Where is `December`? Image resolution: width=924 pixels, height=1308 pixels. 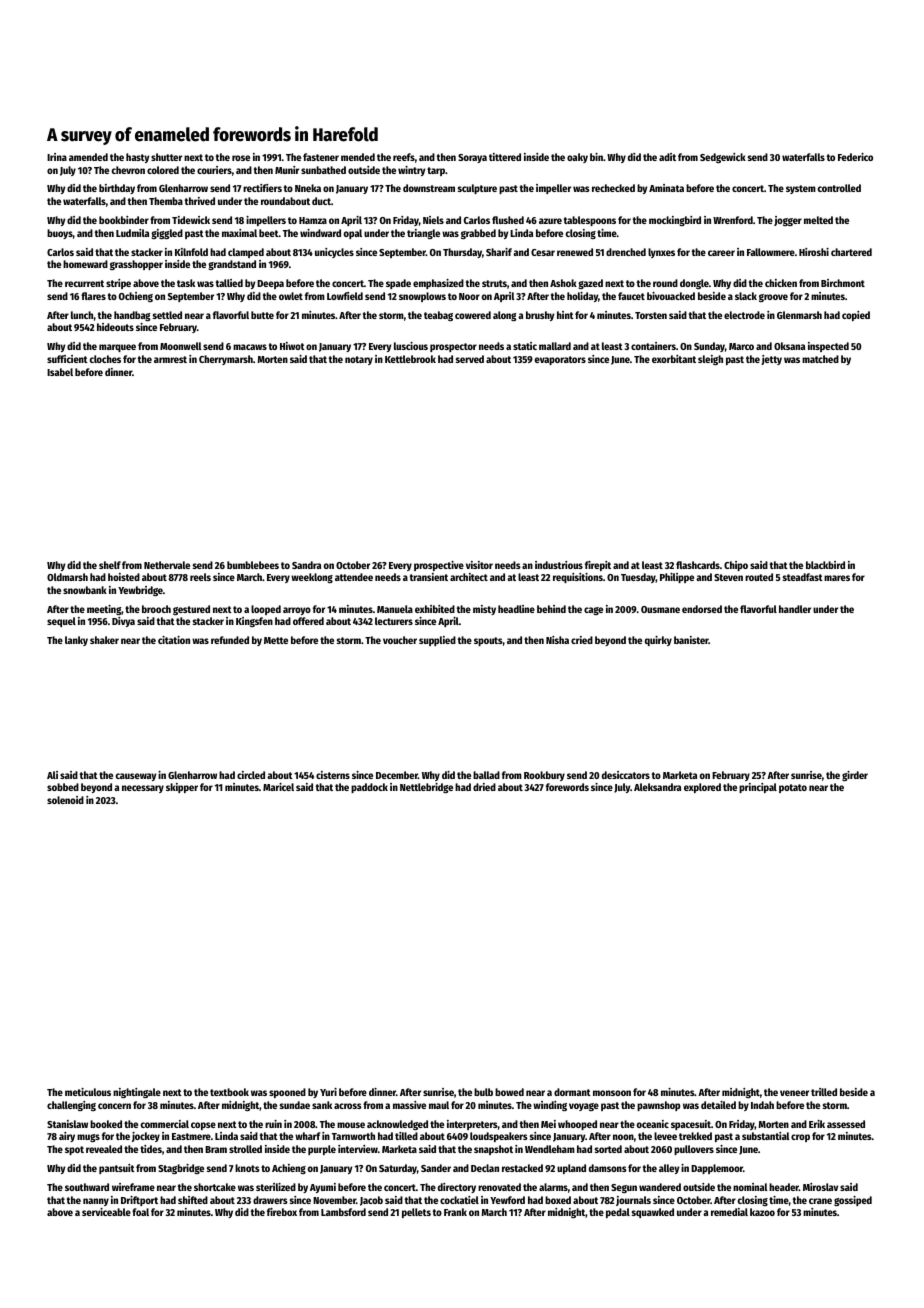 December is located at coordinates (397, 775).
